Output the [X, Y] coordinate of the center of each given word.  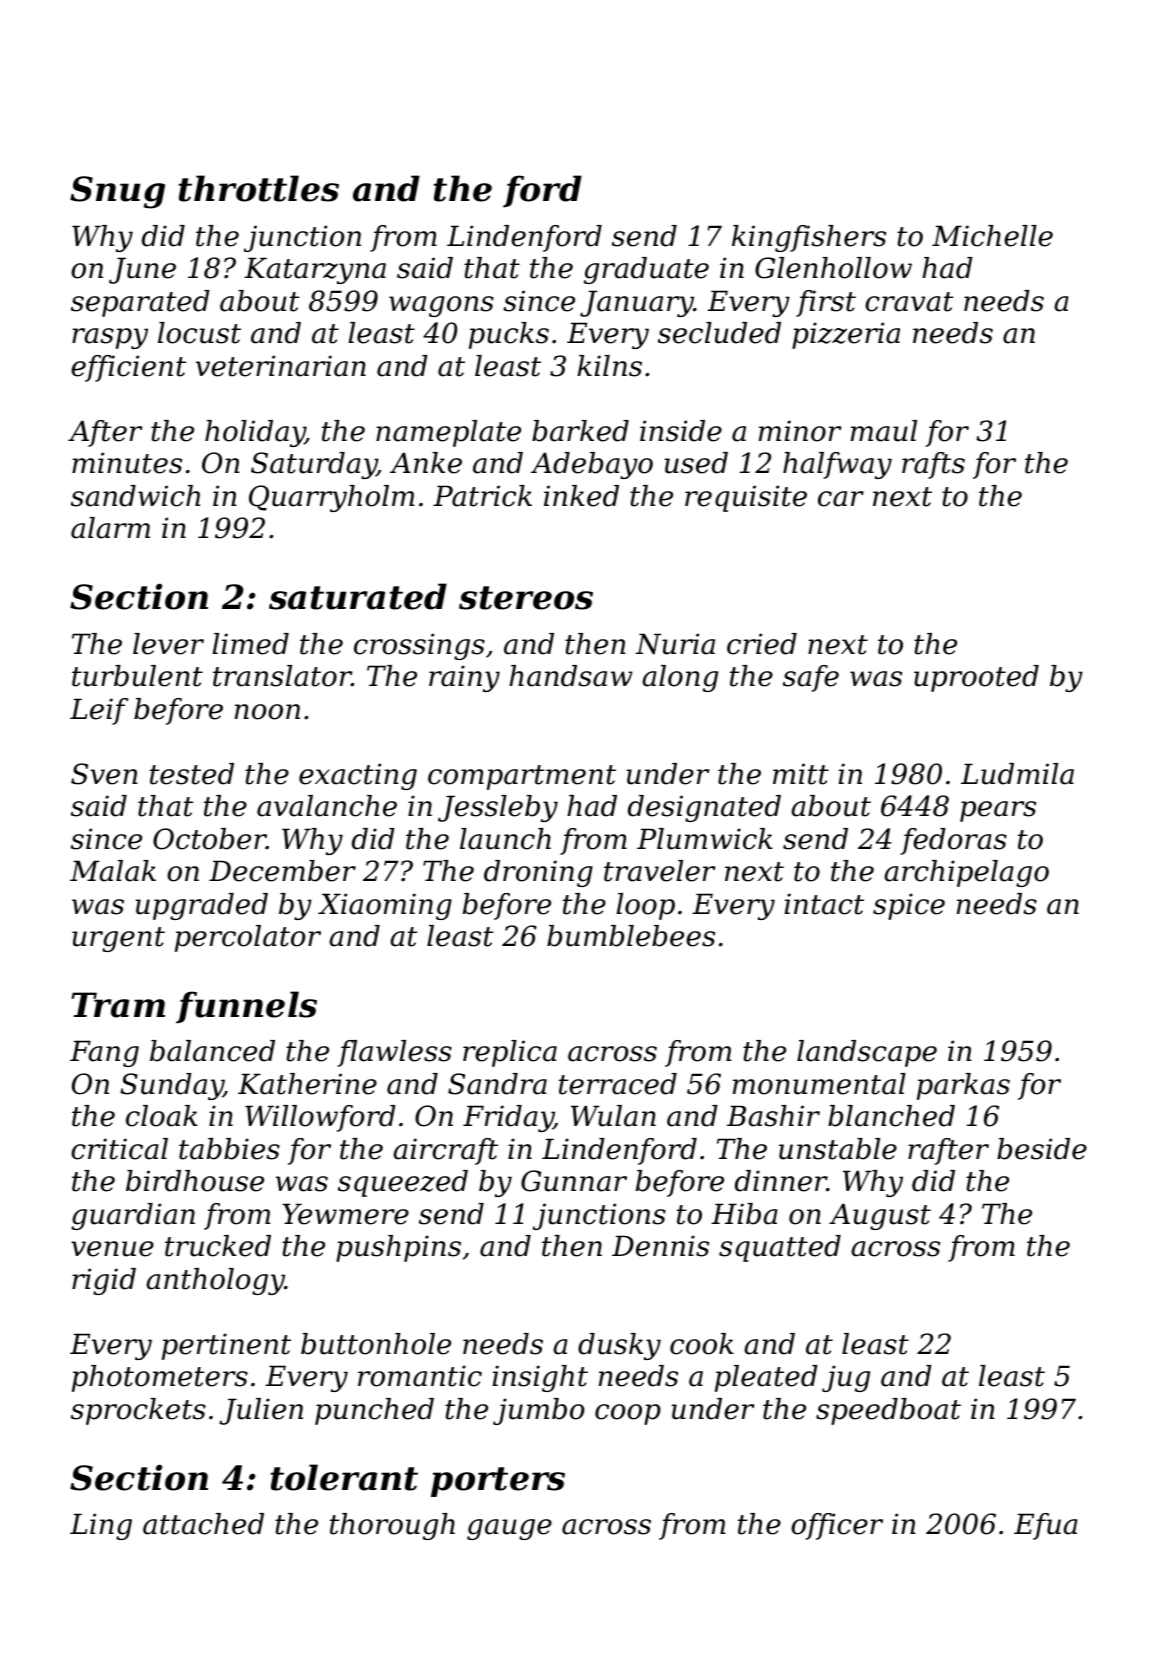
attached [203, 1524]
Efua [1046, 1526]
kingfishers [809, 238]
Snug [117, 192]
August [880, 1216]
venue [112, 1249]
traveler [659, 871]
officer [837, 1526]
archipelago [966, 873]
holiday [255, 433]
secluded [719, 333]
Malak [113, 871]
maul [884, 431]
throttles [259, 188]
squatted [780, 1248]
